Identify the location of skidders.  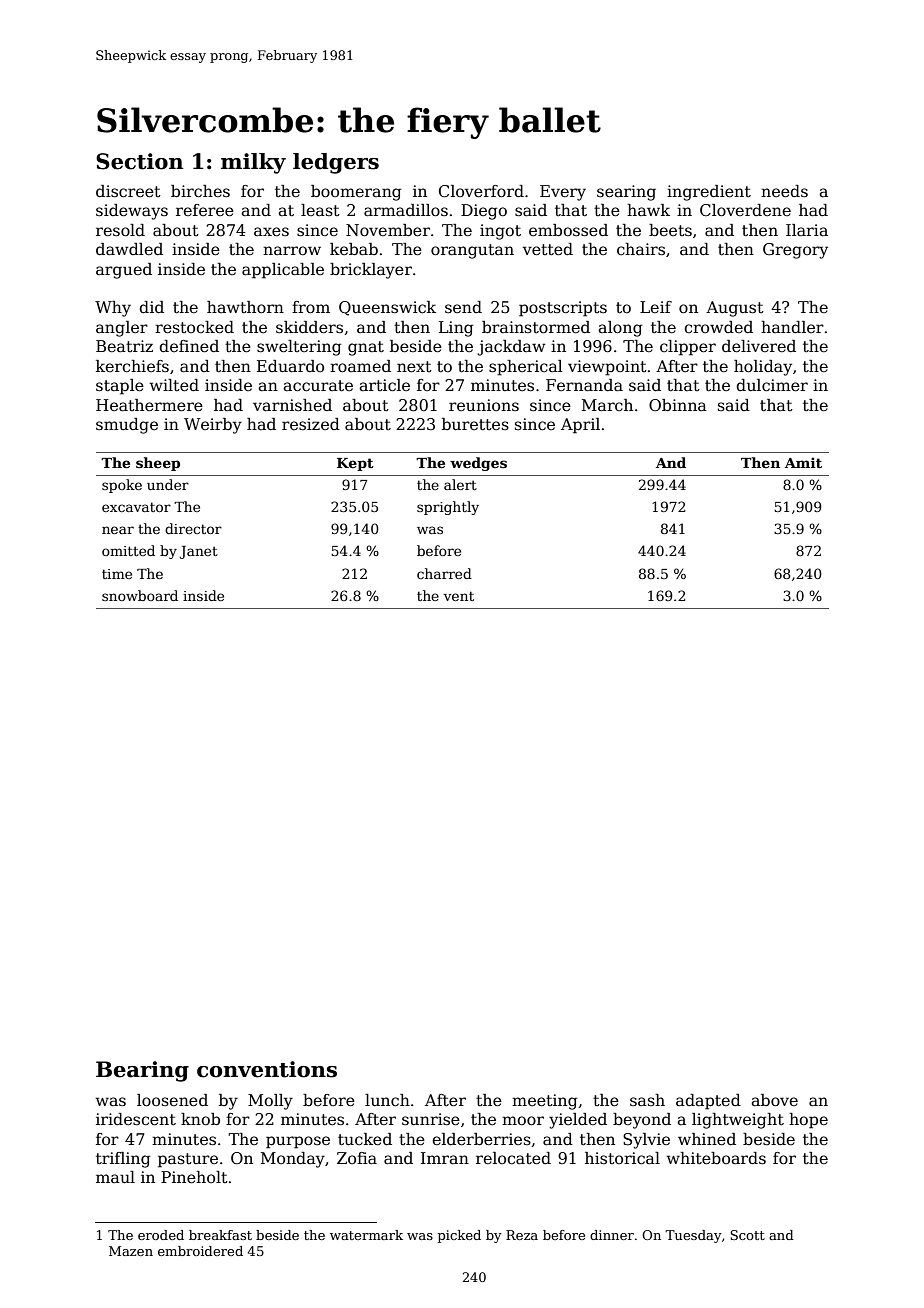
(309, 327).
